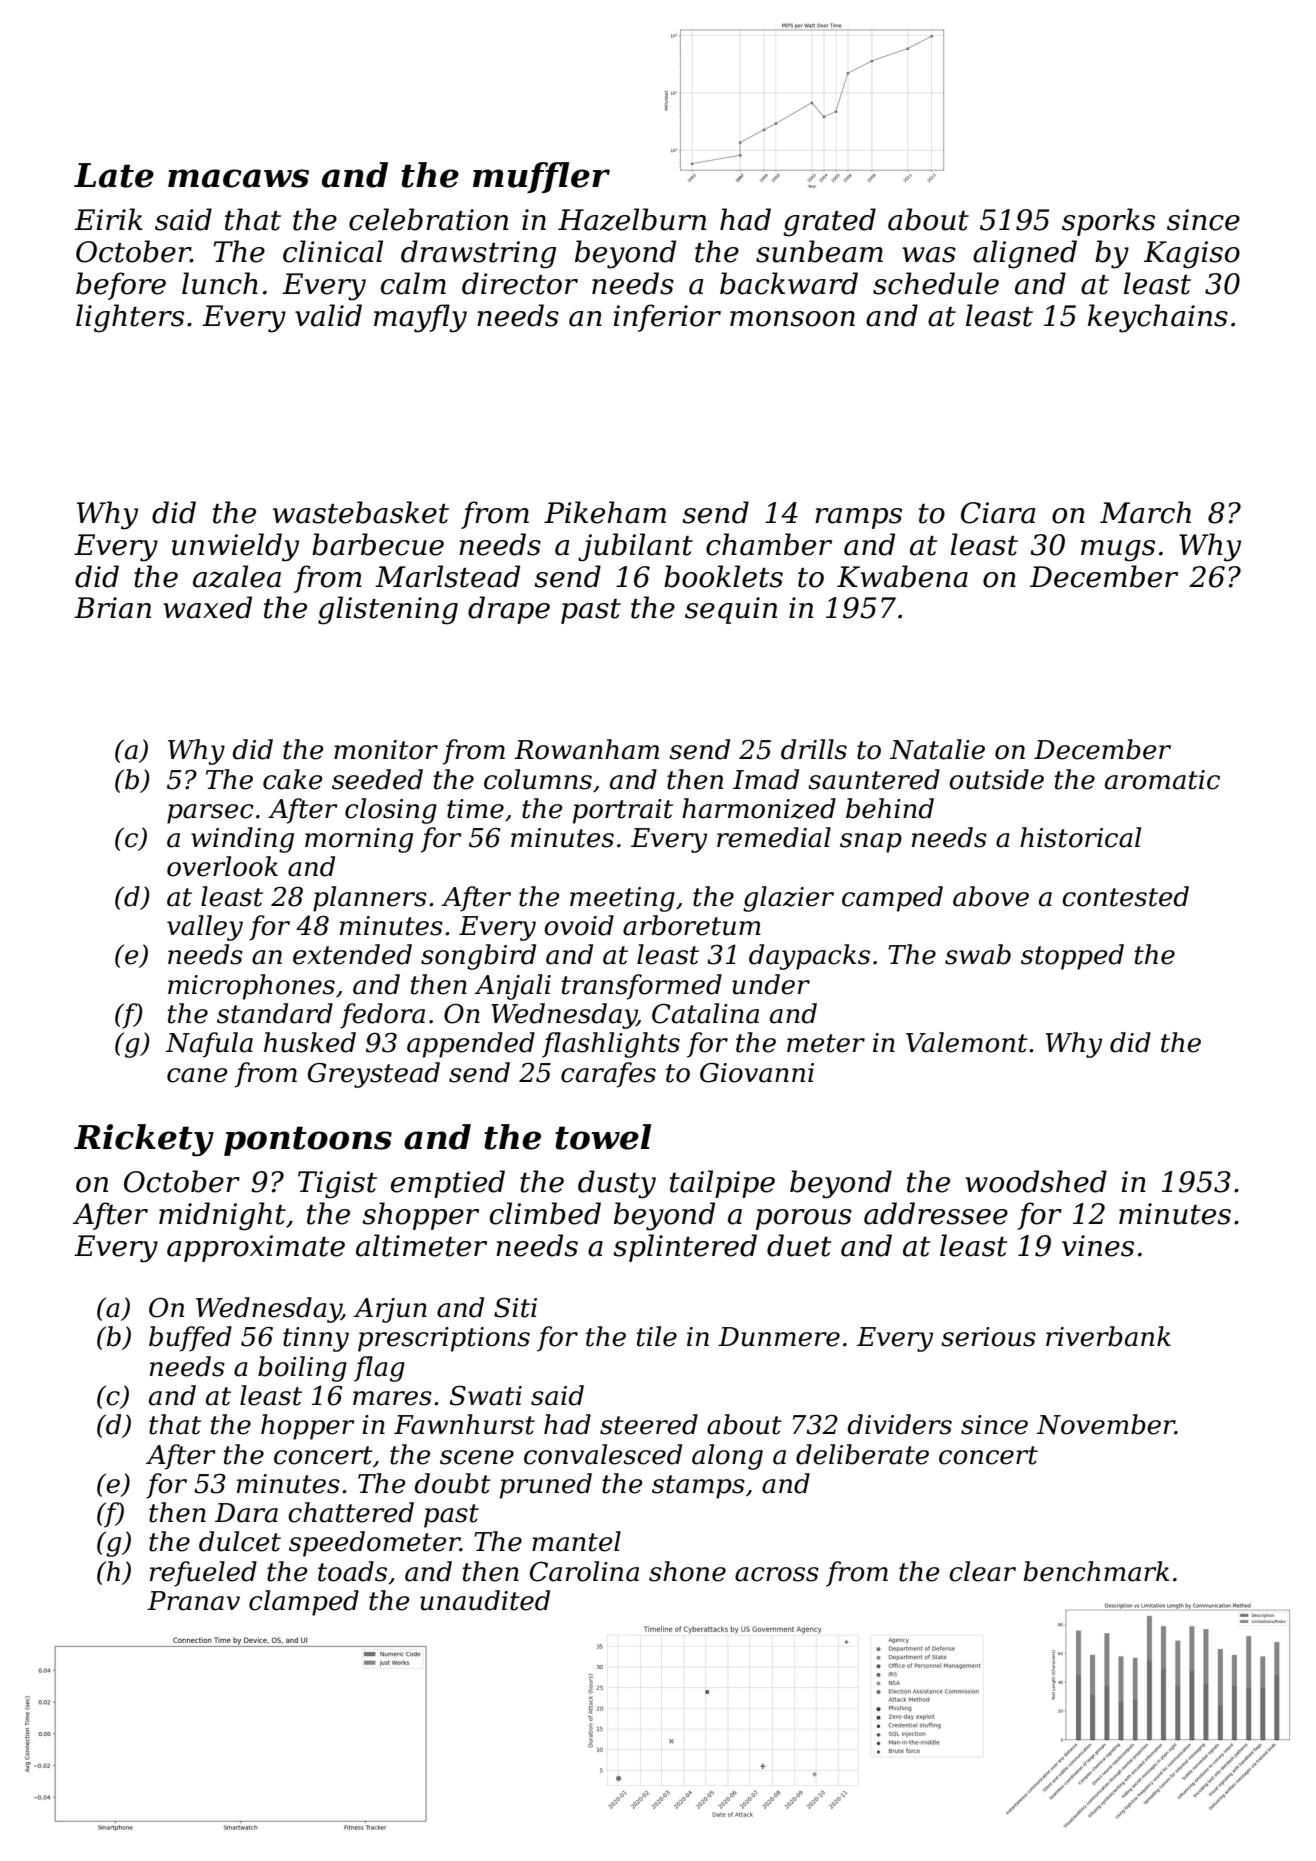 The image size is (1316, 1861). I want to click on wastebasket, so click(361, 512).
